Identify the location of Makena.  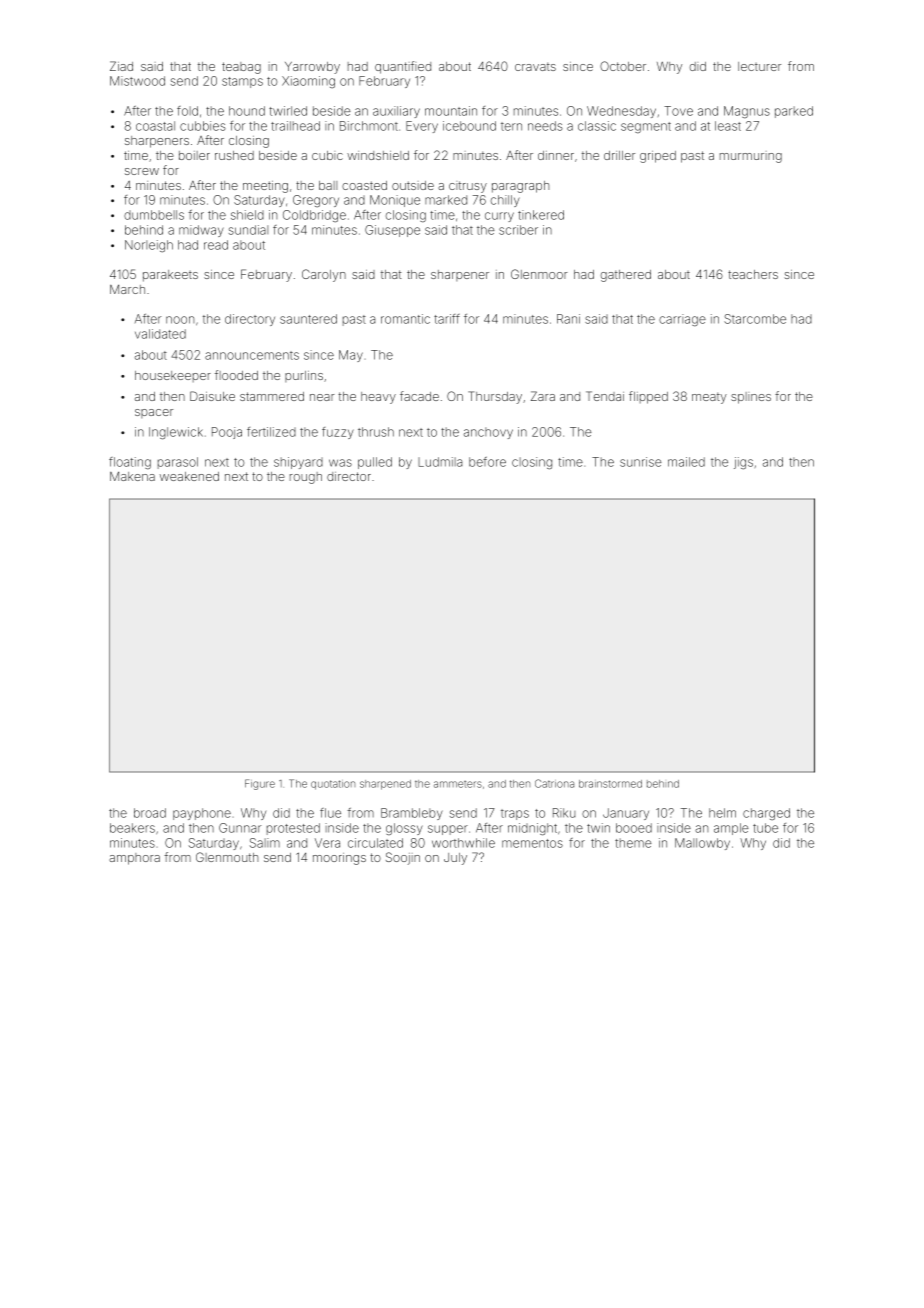
(132, 476).
